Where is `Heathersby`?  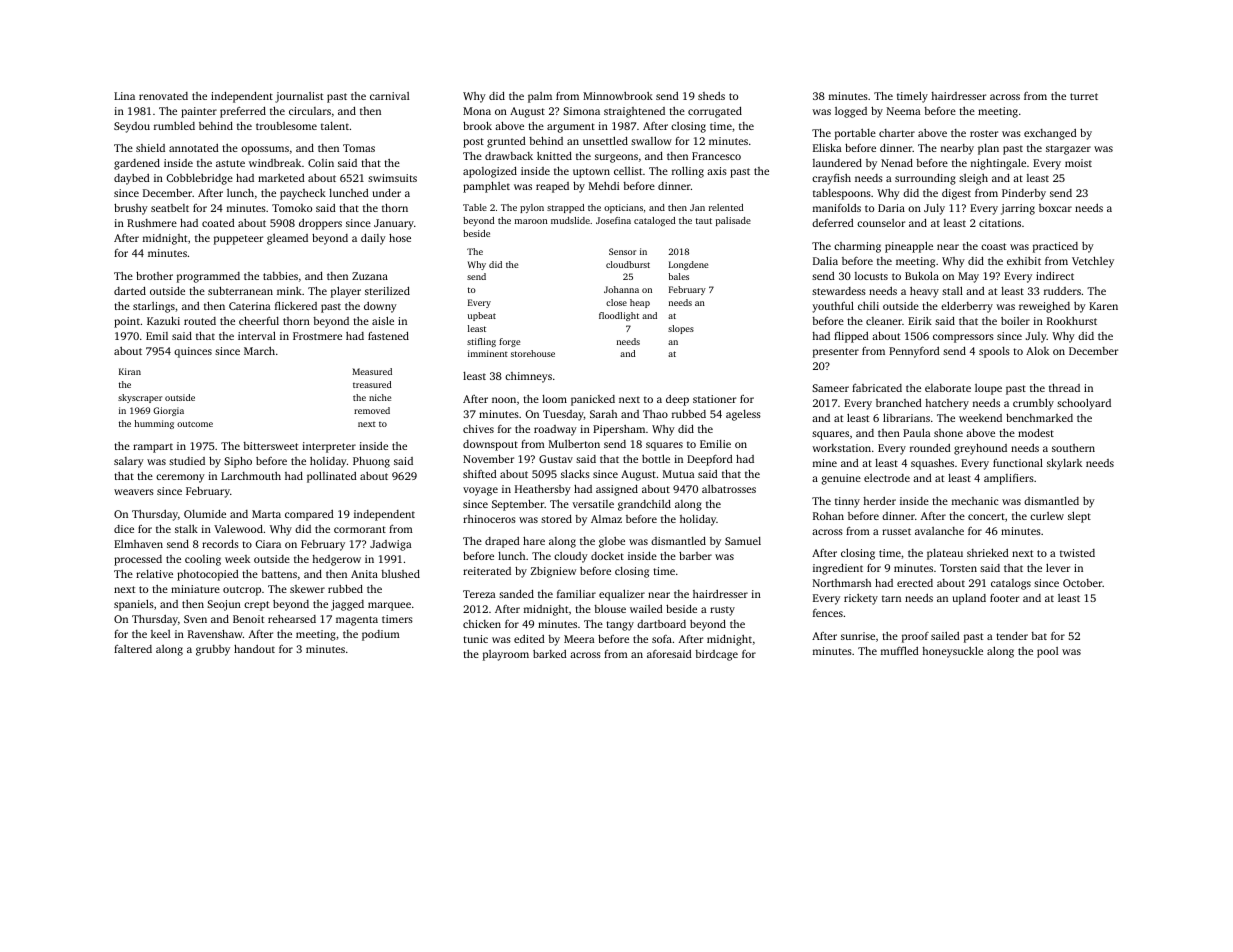
Heathersby is located at coordinates (543, 490).
